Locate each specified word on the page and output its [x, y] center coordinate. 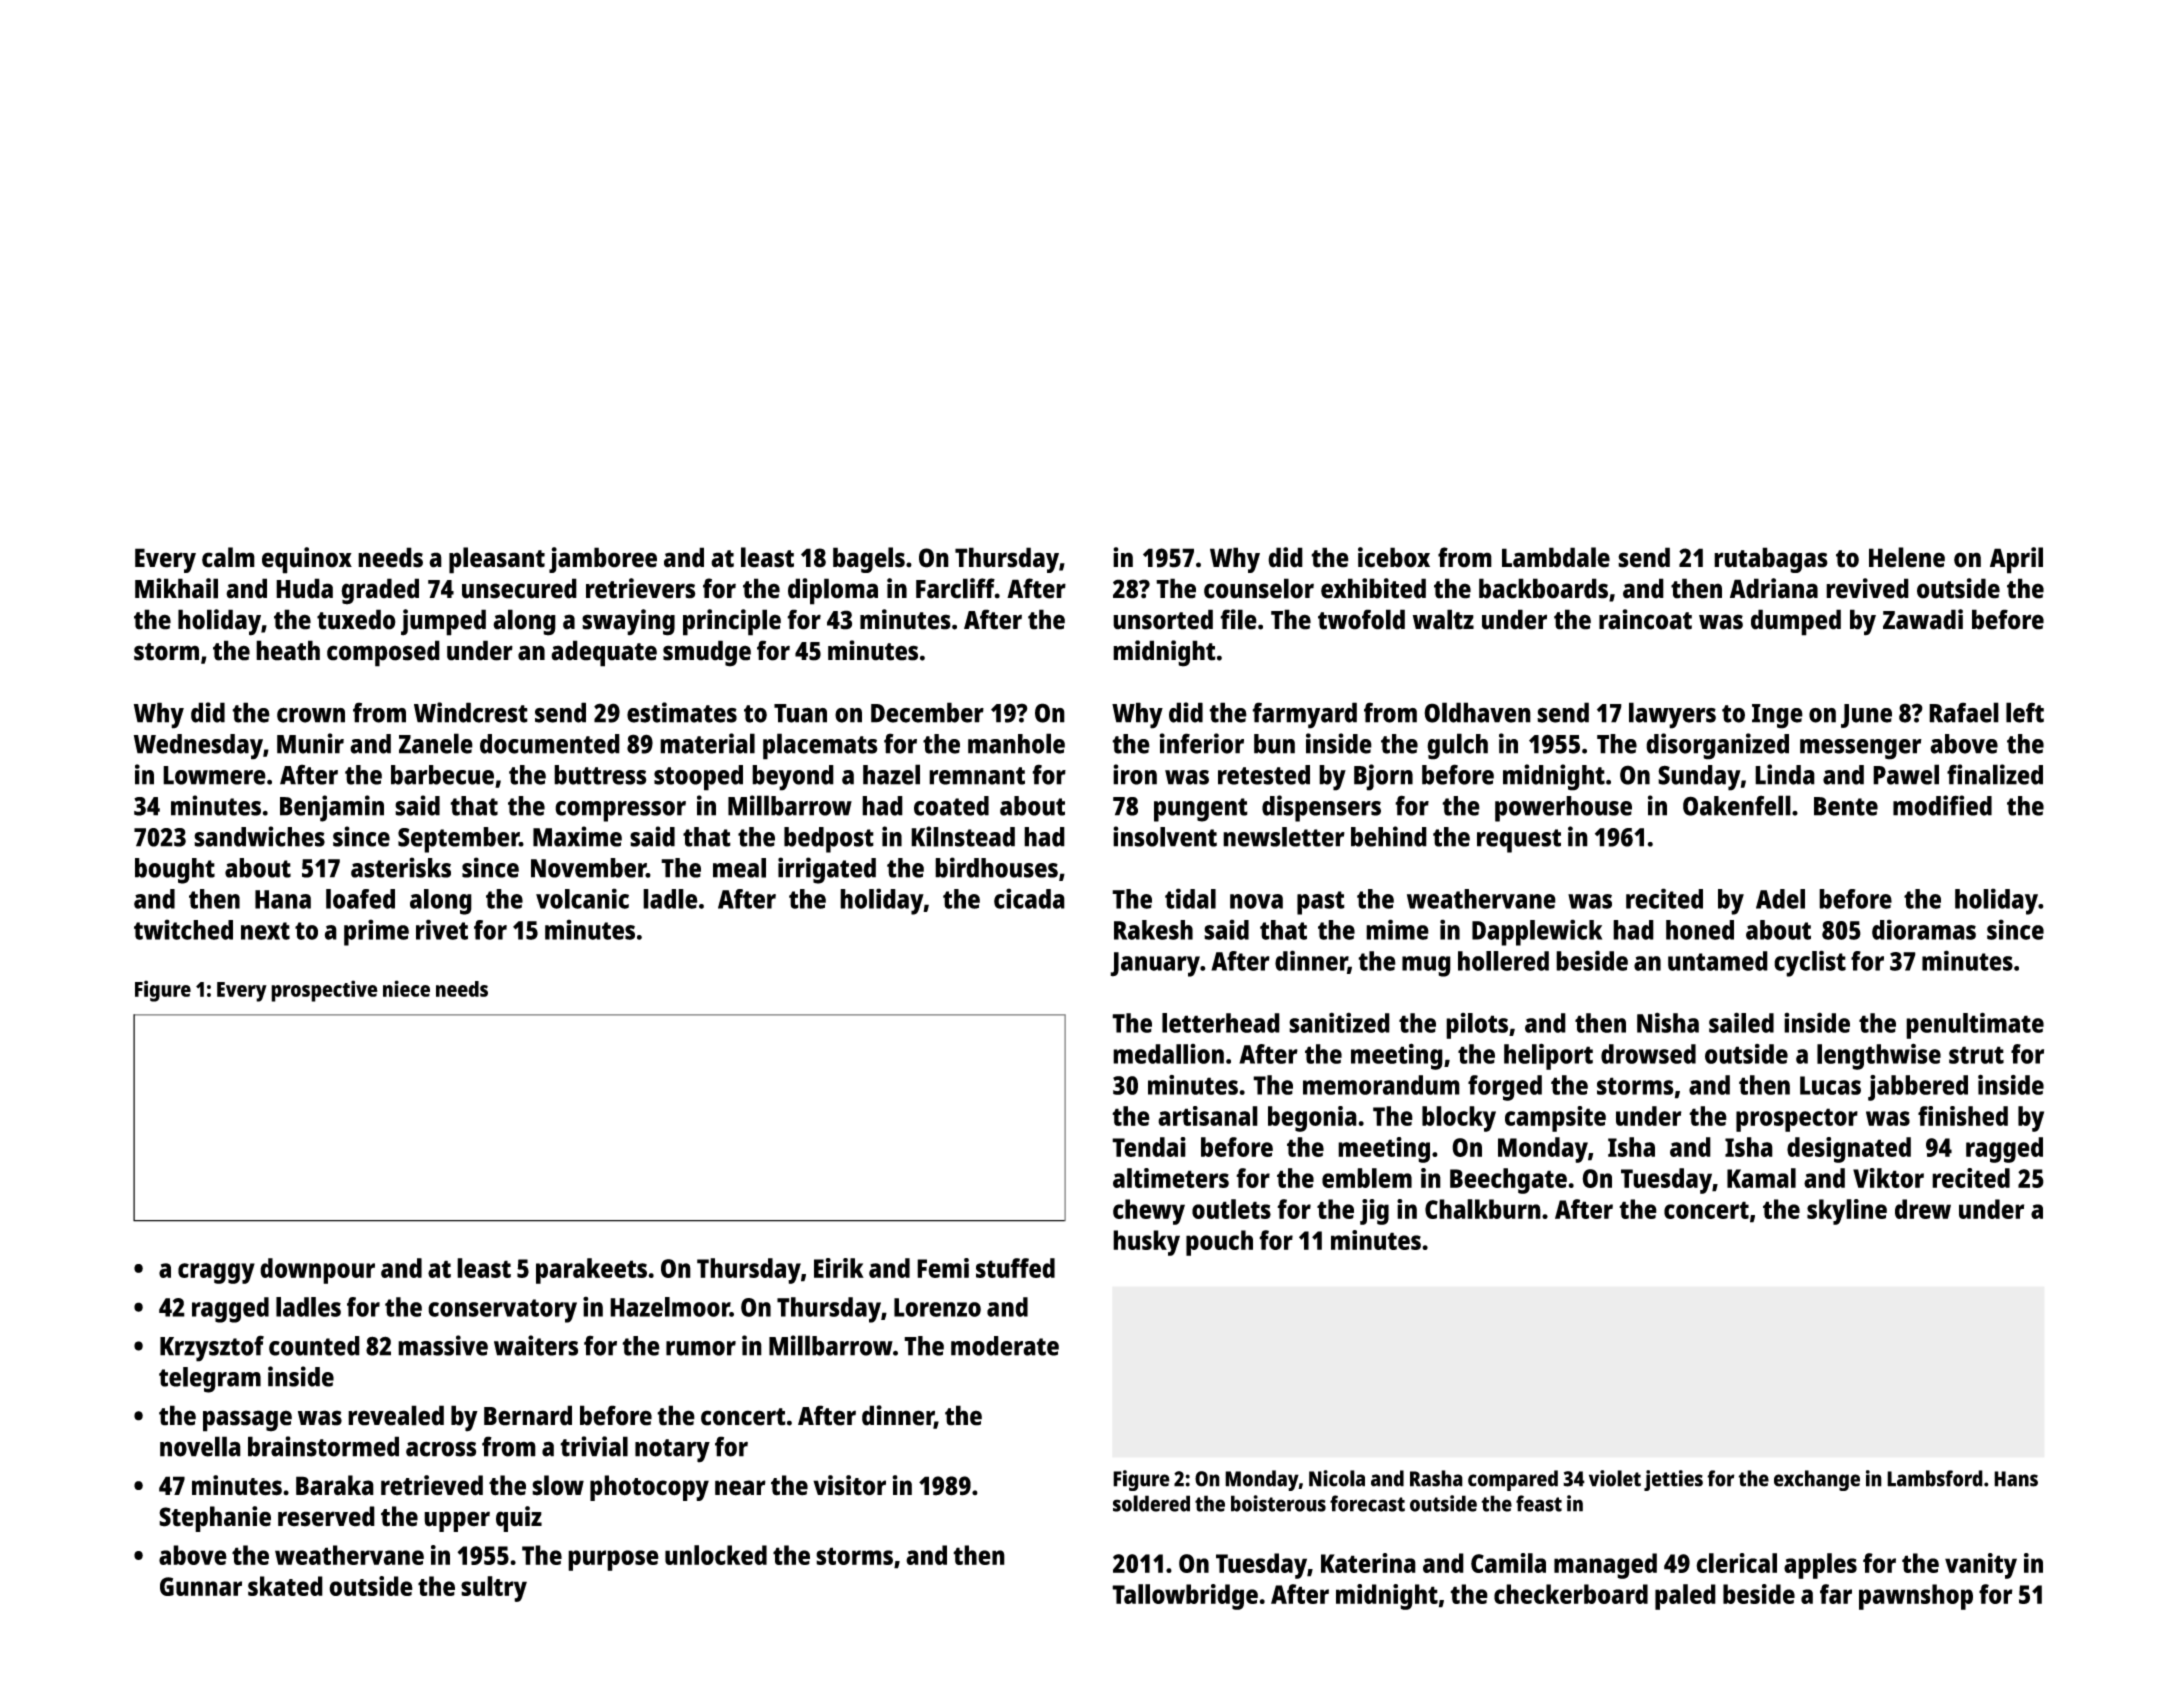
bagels [869, 560]
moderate [1005, 1346]
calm [228, 557]
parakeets [591, 1271]
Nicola [1337, 1478]
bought [175, 871]
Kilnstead [963, 836]
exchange [1817, 1480]
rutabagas [1771, 560]
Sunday [1699, 778]
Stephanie [215, 1519]
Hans [2016, 1479]
